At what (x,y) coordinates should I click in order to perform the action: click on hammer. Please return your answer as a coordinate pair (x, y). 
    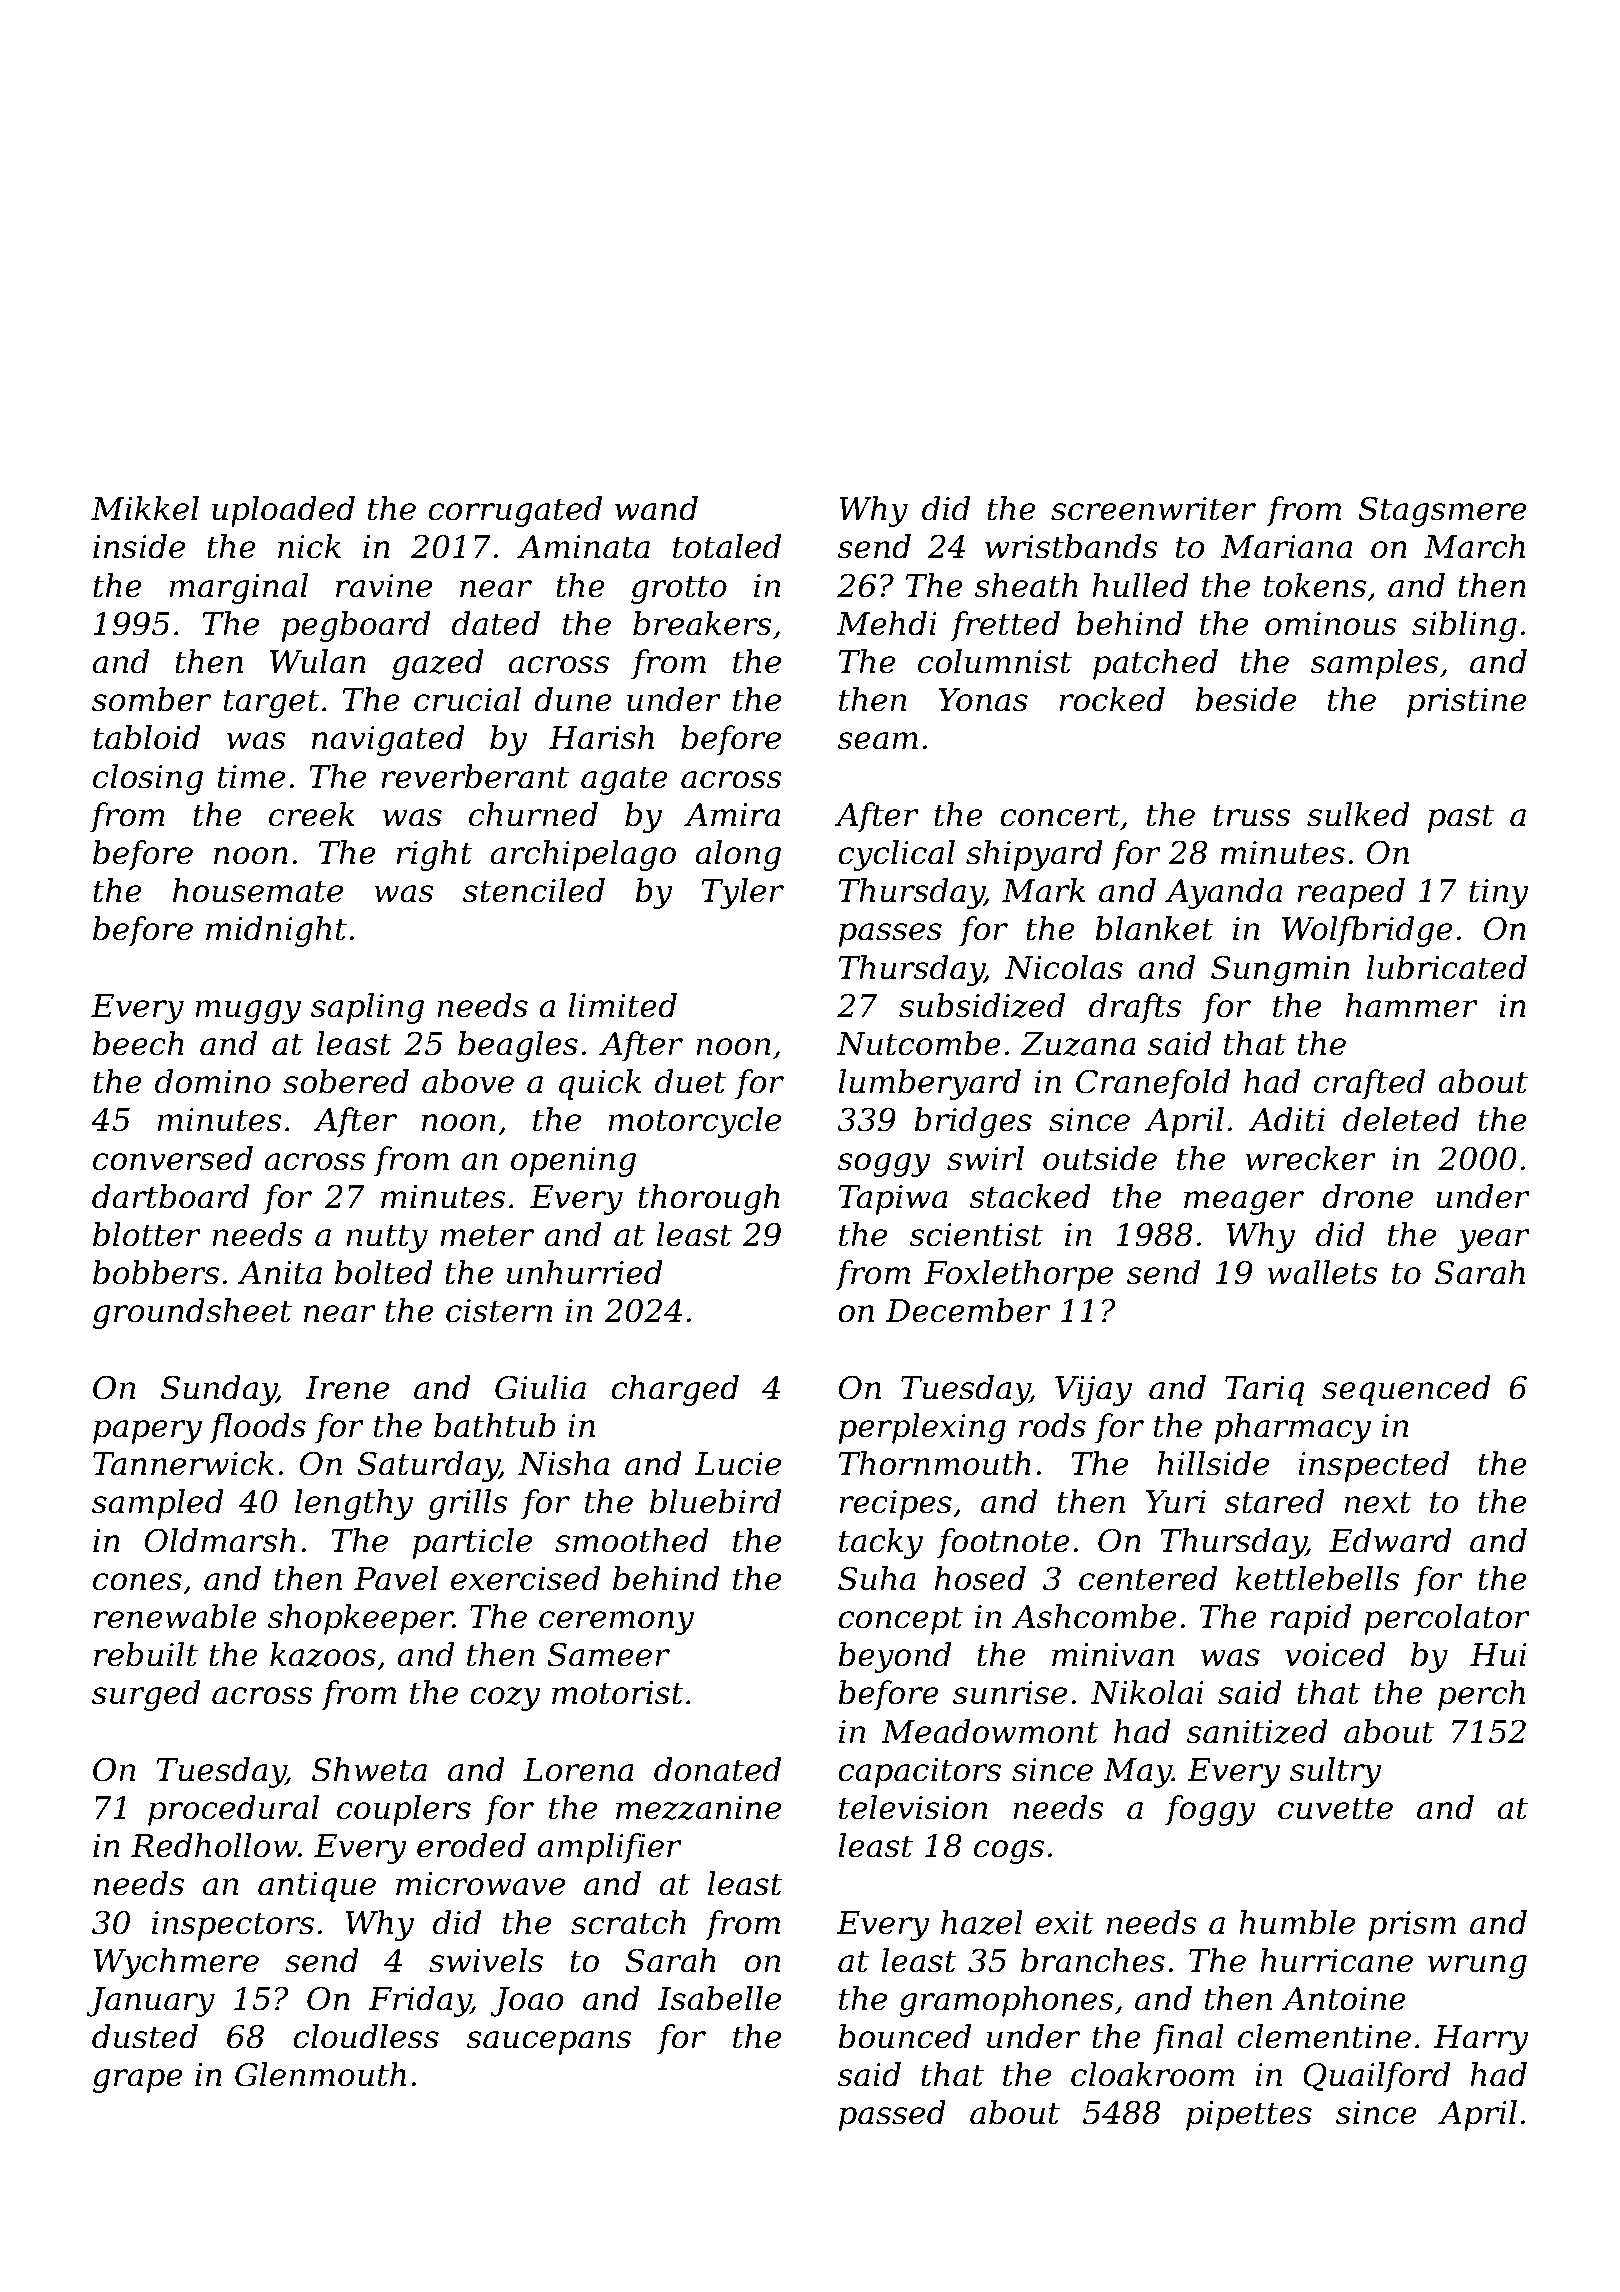
    Looking at the image, I should click on (1412, 1005).
